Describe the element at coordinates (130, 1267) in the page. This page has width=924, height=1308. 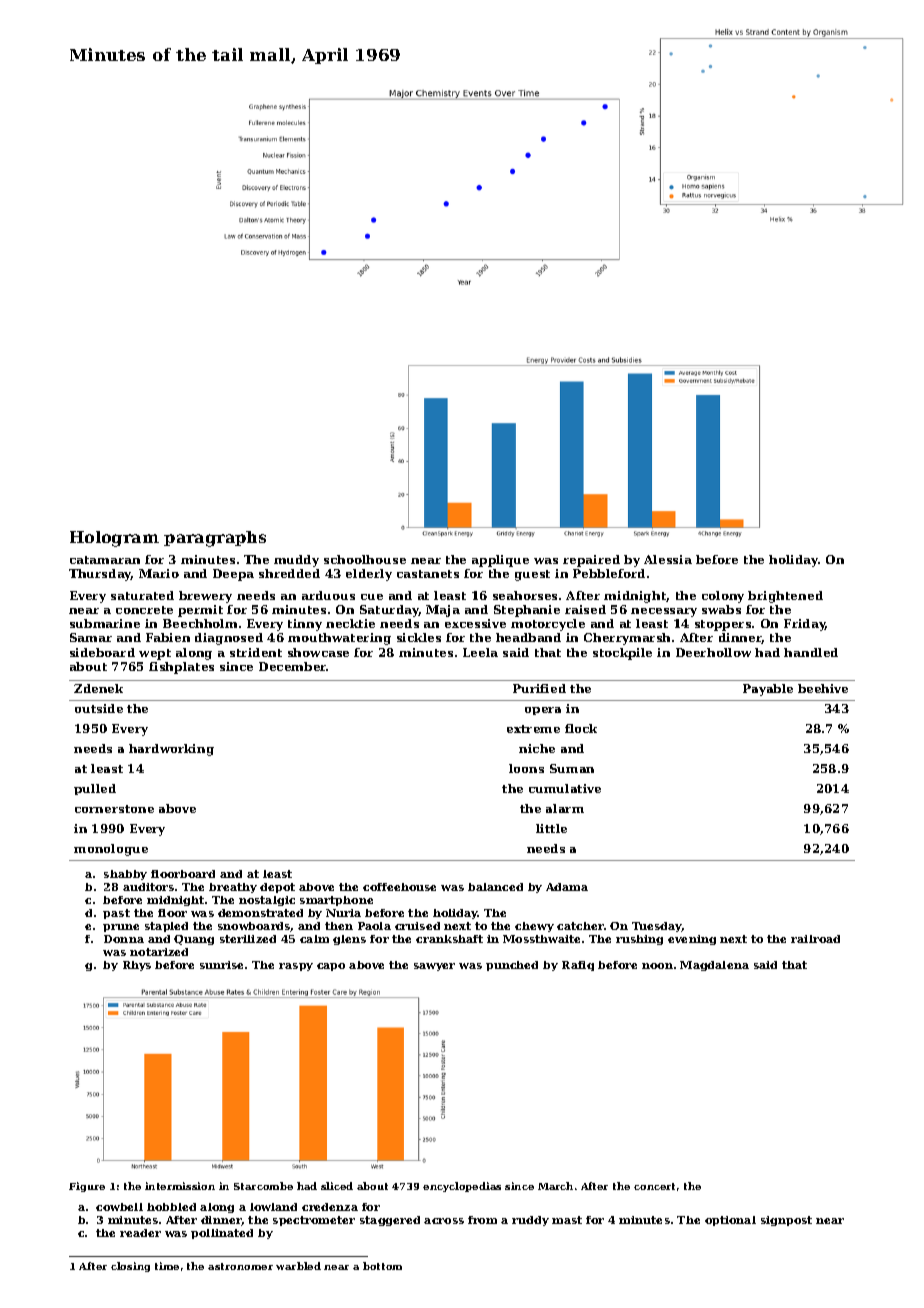
I see `closing` at that location.
